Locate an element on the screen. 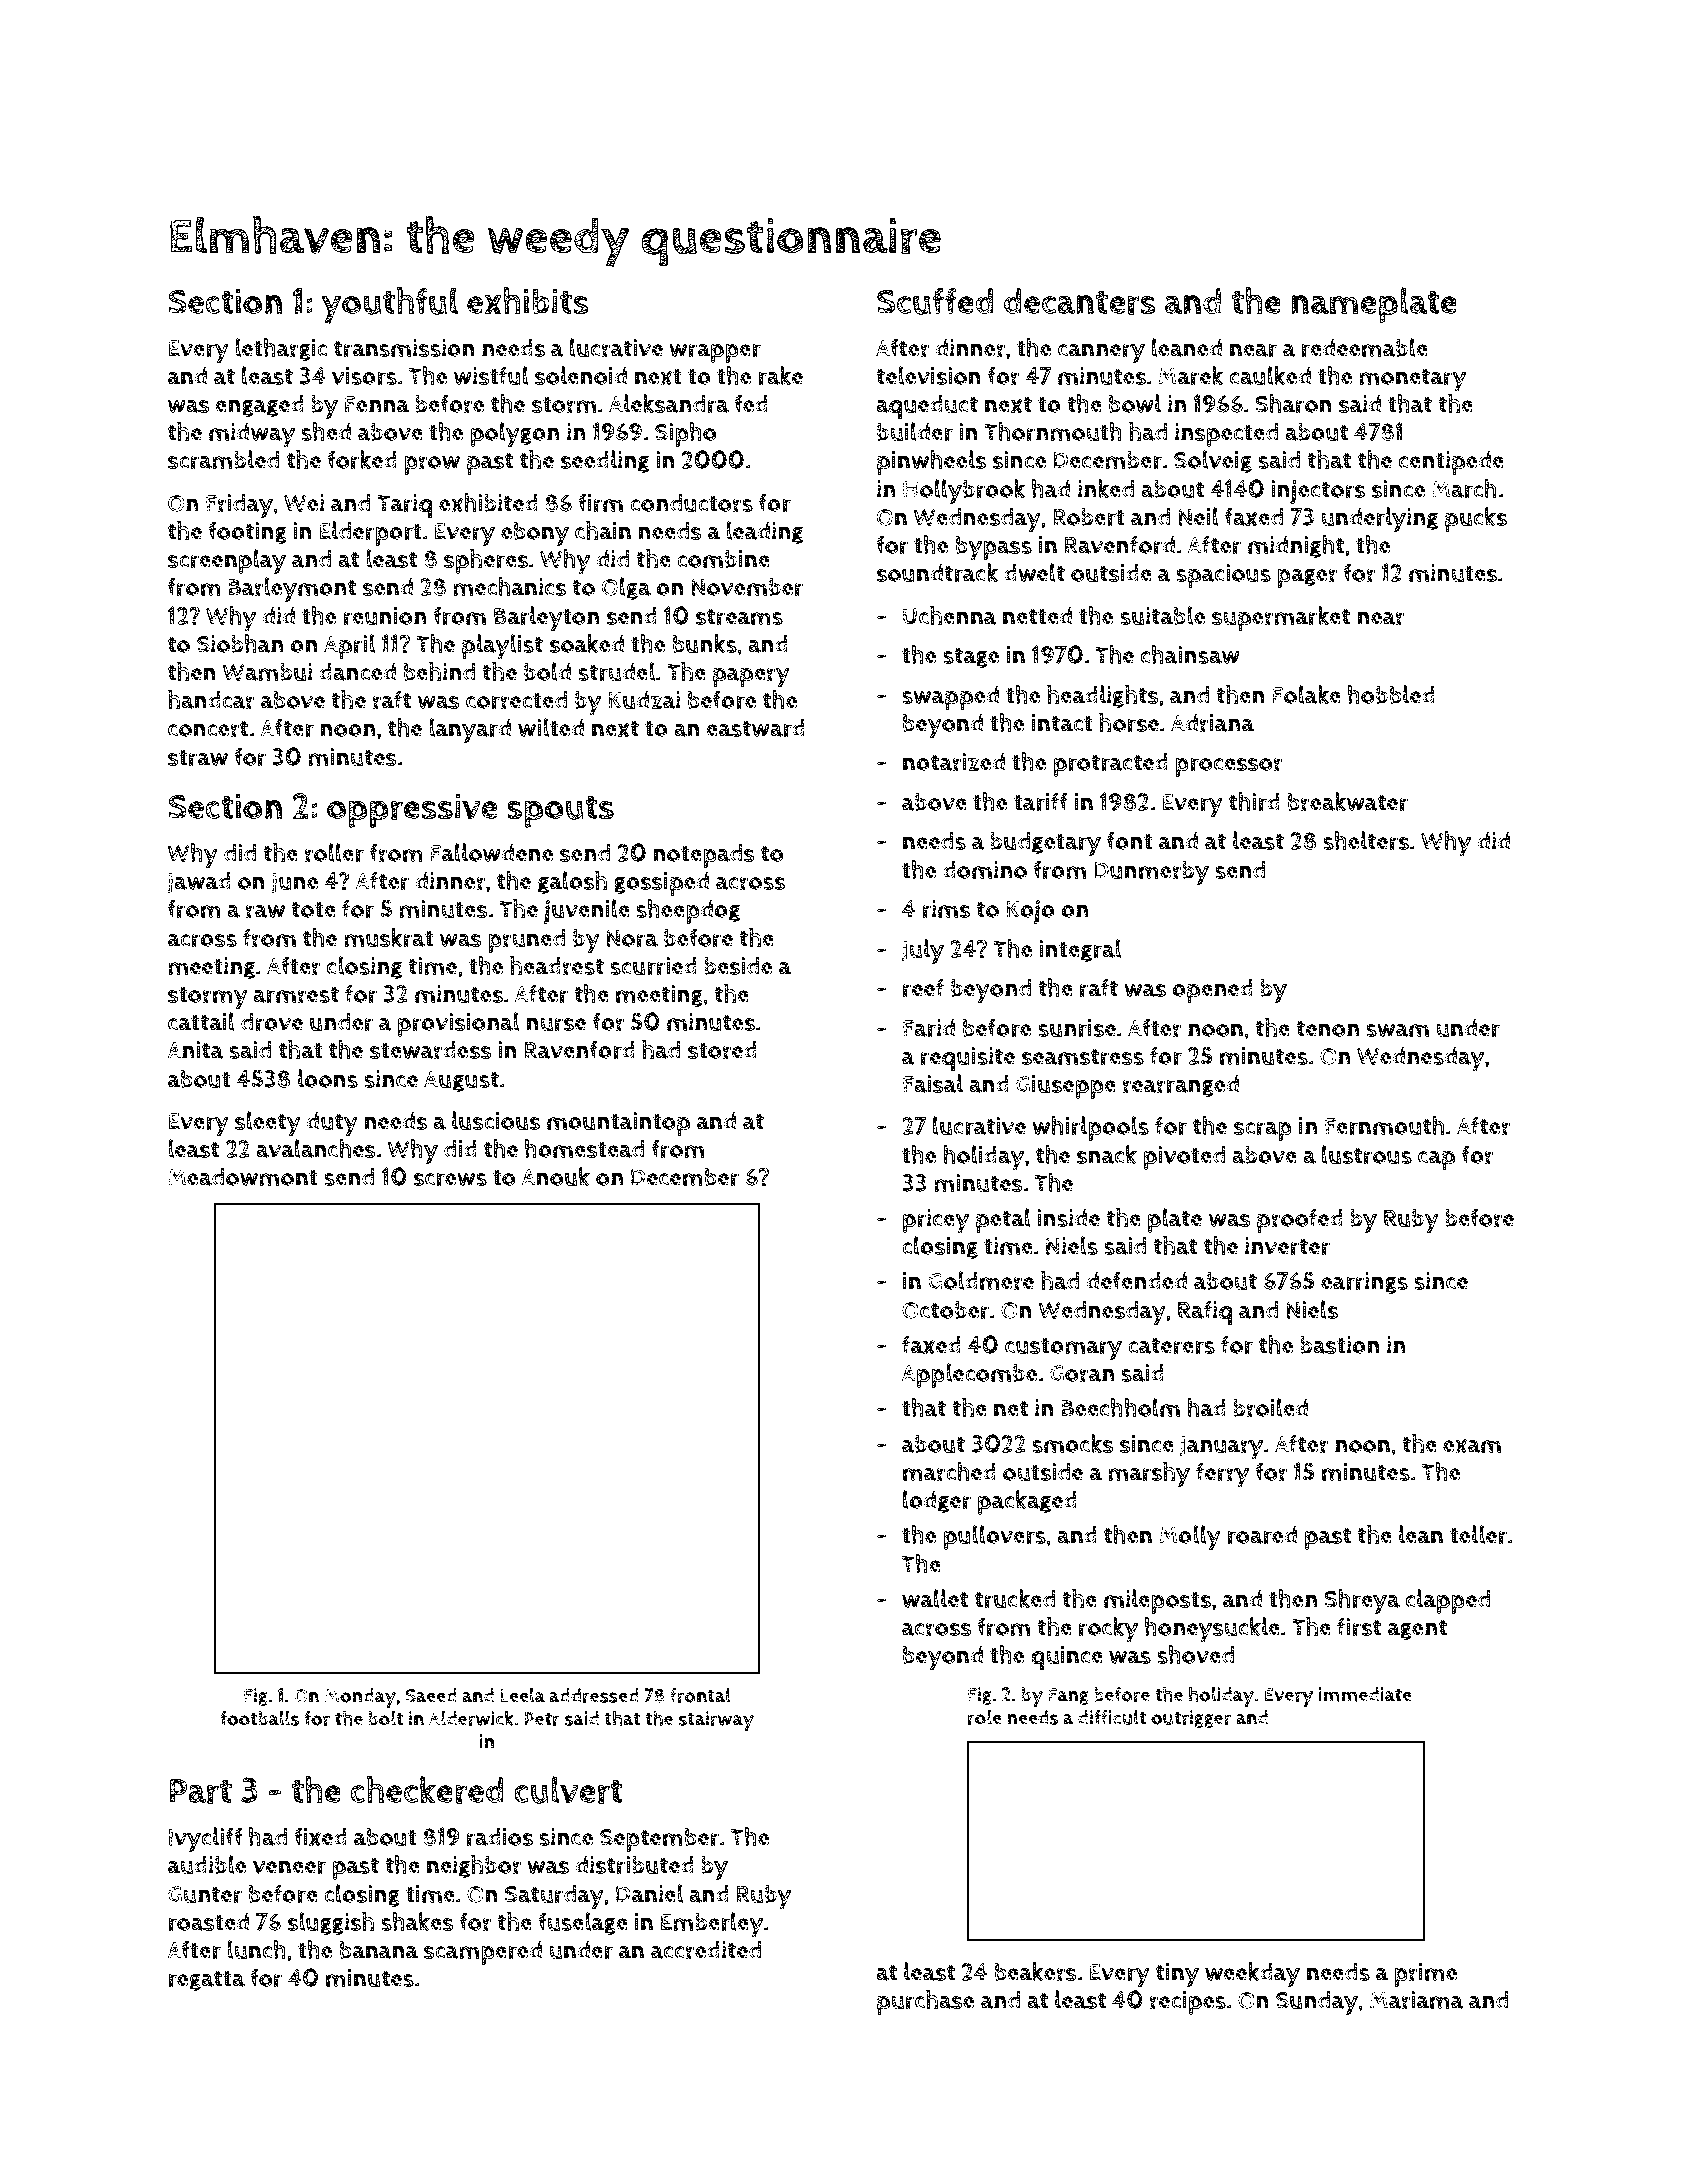  Sharon is located at coordinates (1293, 404).
